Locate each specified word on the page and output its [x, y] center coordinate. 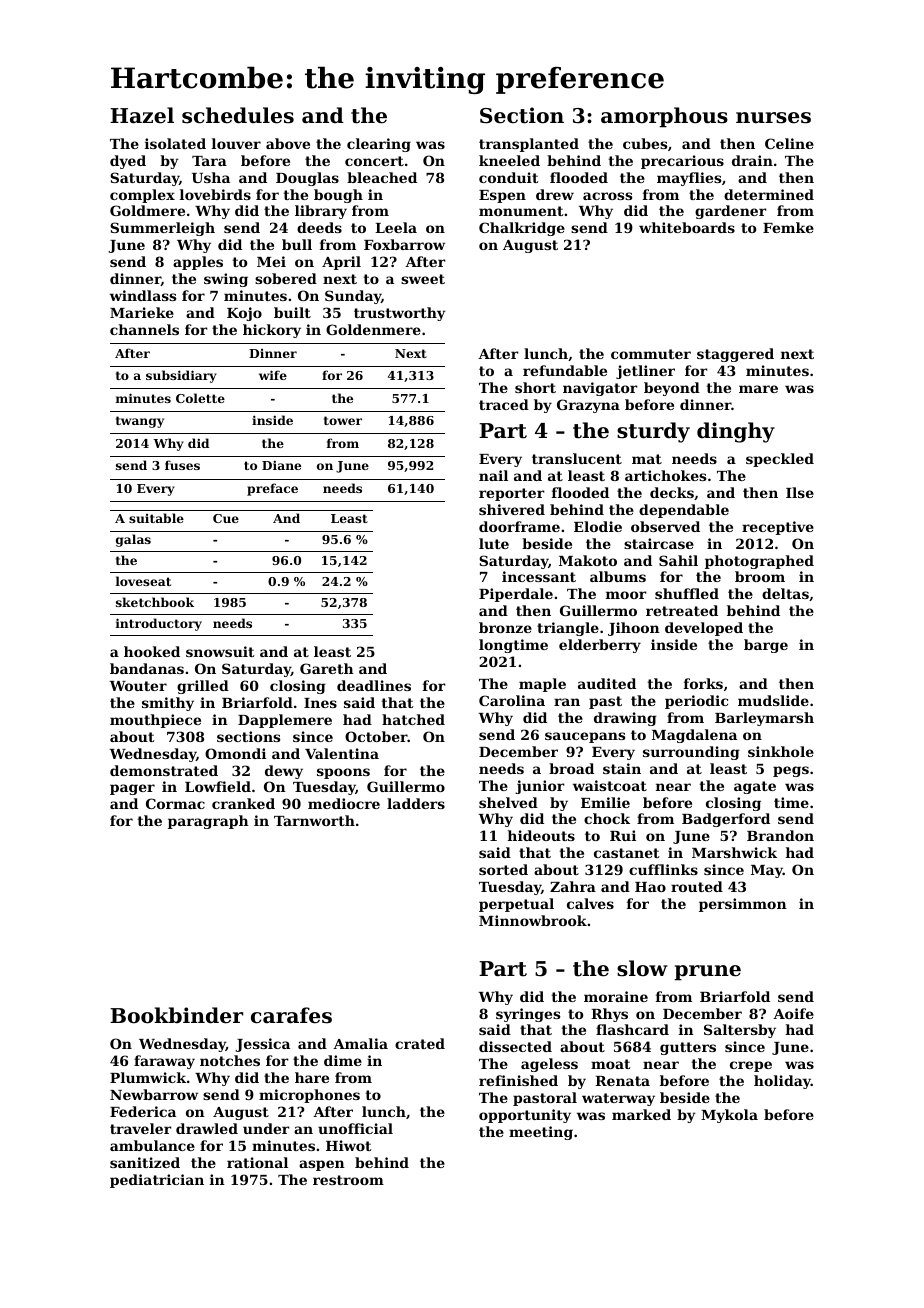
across [607, 196]
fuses [182, 465]
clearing [379, 145]
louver [236, 143]
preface [272, 489]
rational [257, 1162]
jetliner [645, 372]
